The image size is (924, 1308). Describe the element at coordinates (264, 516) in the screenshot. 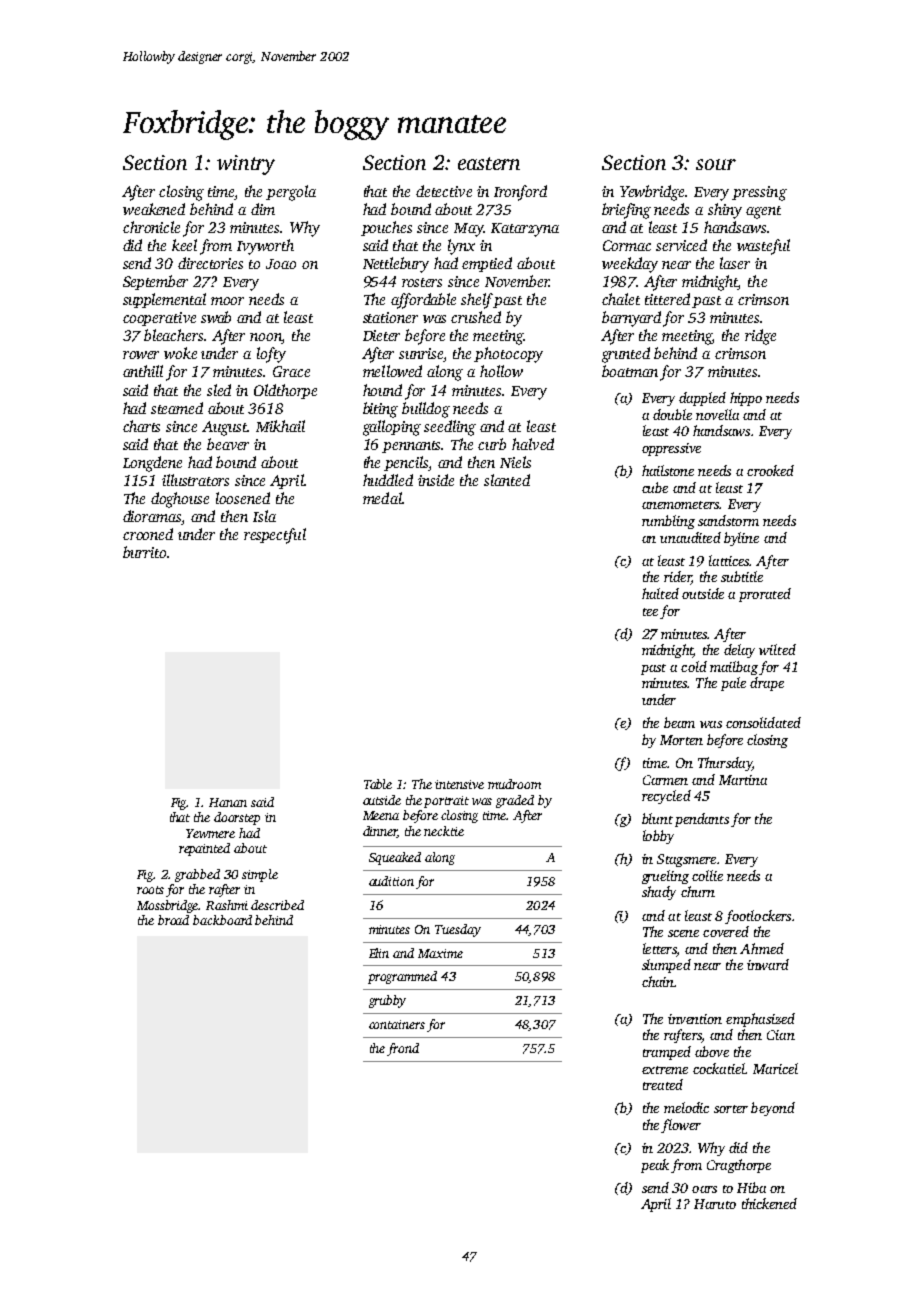

I see `Isla` at that location.
